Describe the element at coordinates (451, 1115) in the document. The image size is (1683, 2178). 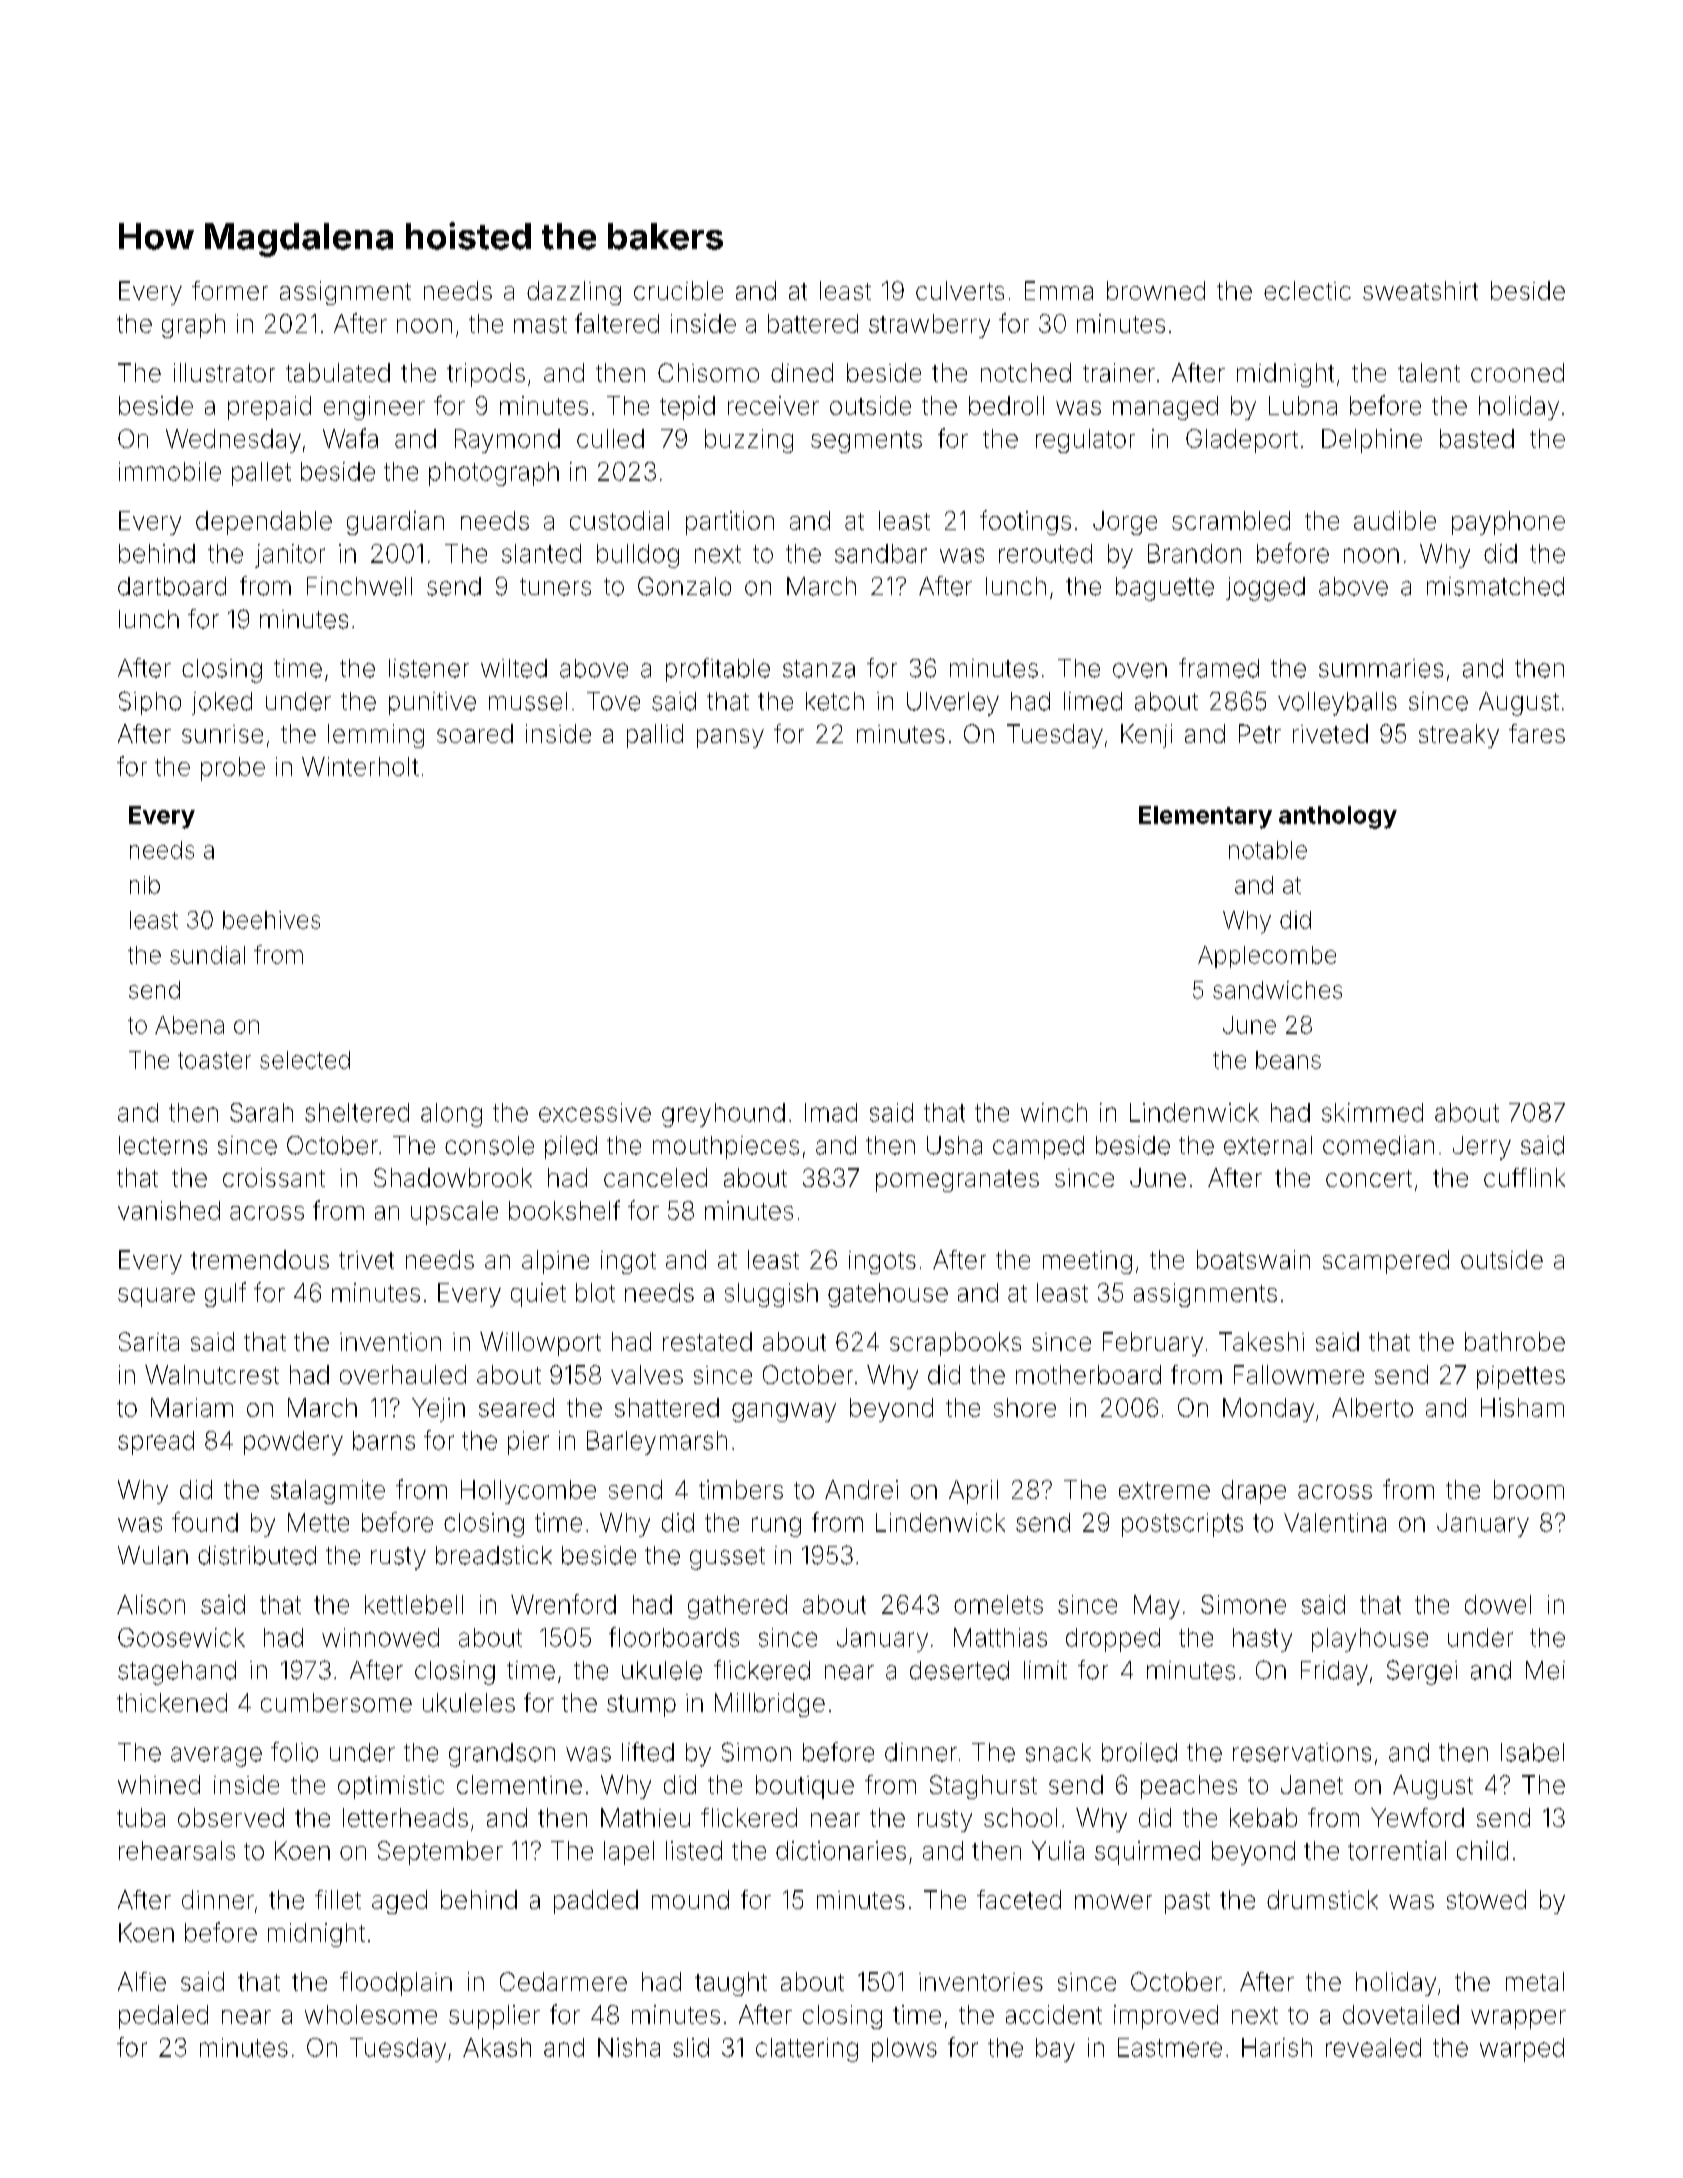
I see `along` at that location.
